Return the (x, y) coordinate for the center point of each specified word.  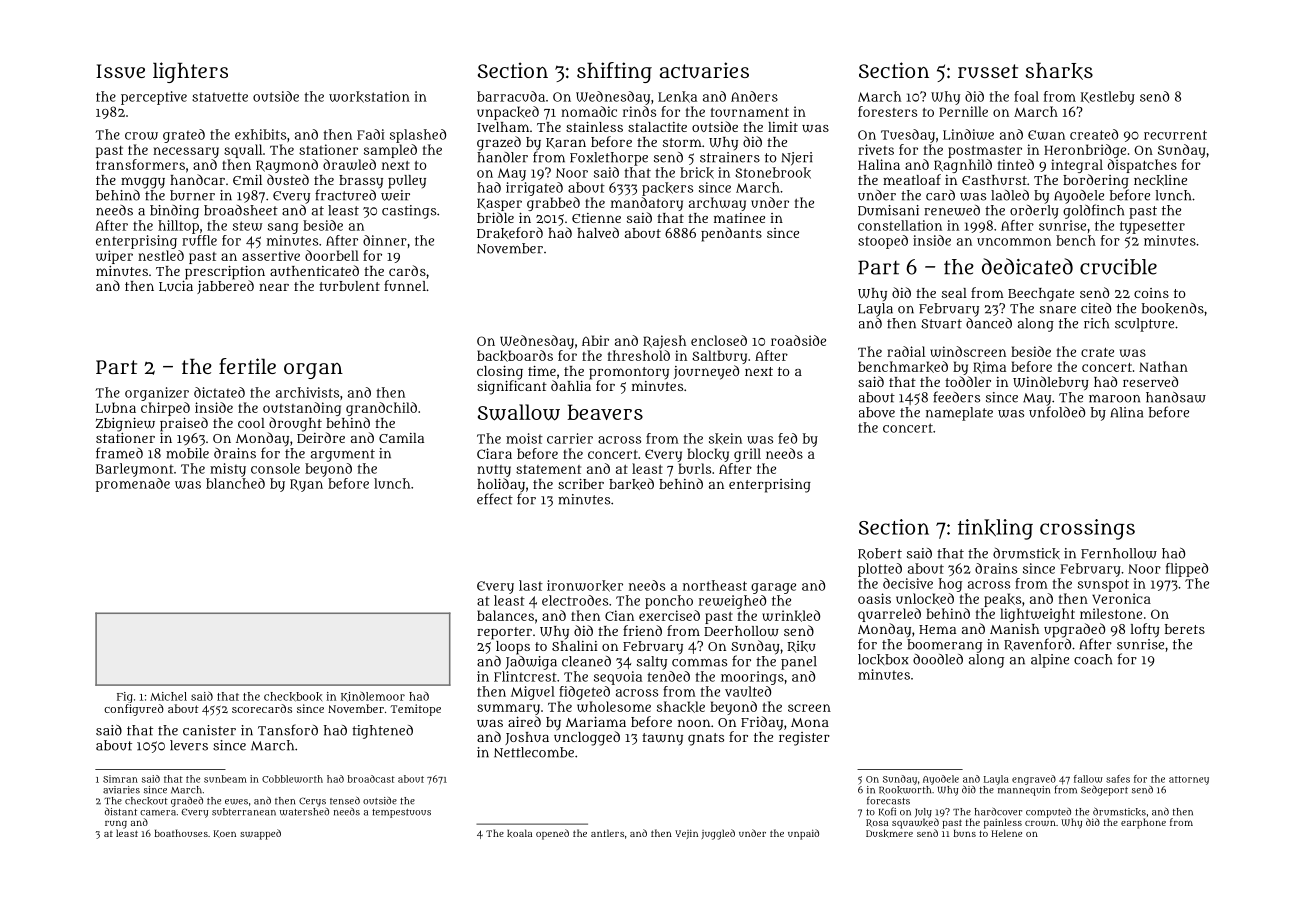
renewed (952, 210)
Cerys (312, 802)
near (274, 287)
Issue (120, 71)
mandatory (647, 204)
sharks (1059, 71)
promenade (133, 485)
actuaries (704, 70)
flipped (1187, 570)
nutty (494, 471)
